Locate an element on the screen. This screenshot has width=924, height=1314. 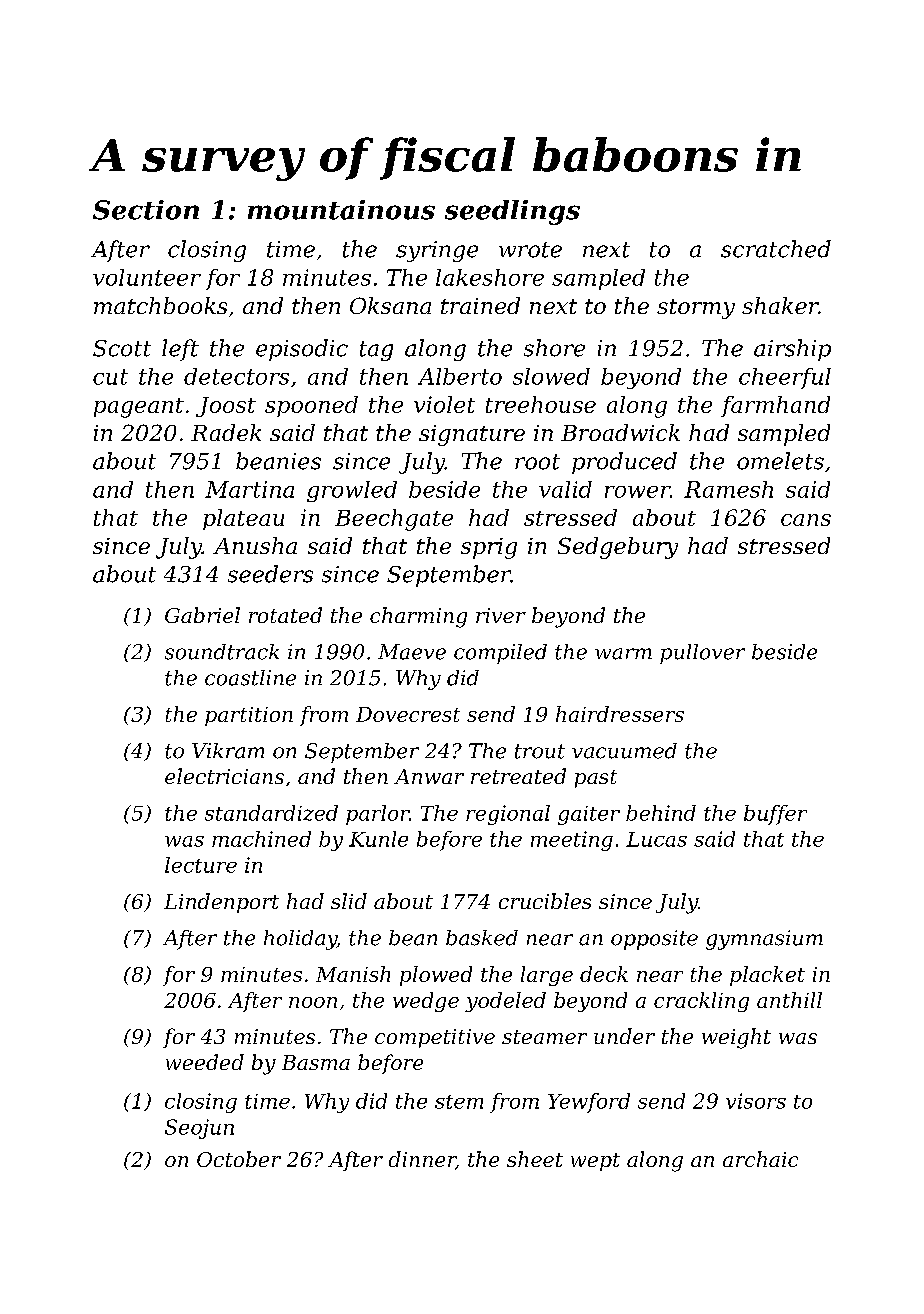
mountainous is located at coordinates (341, 210).
